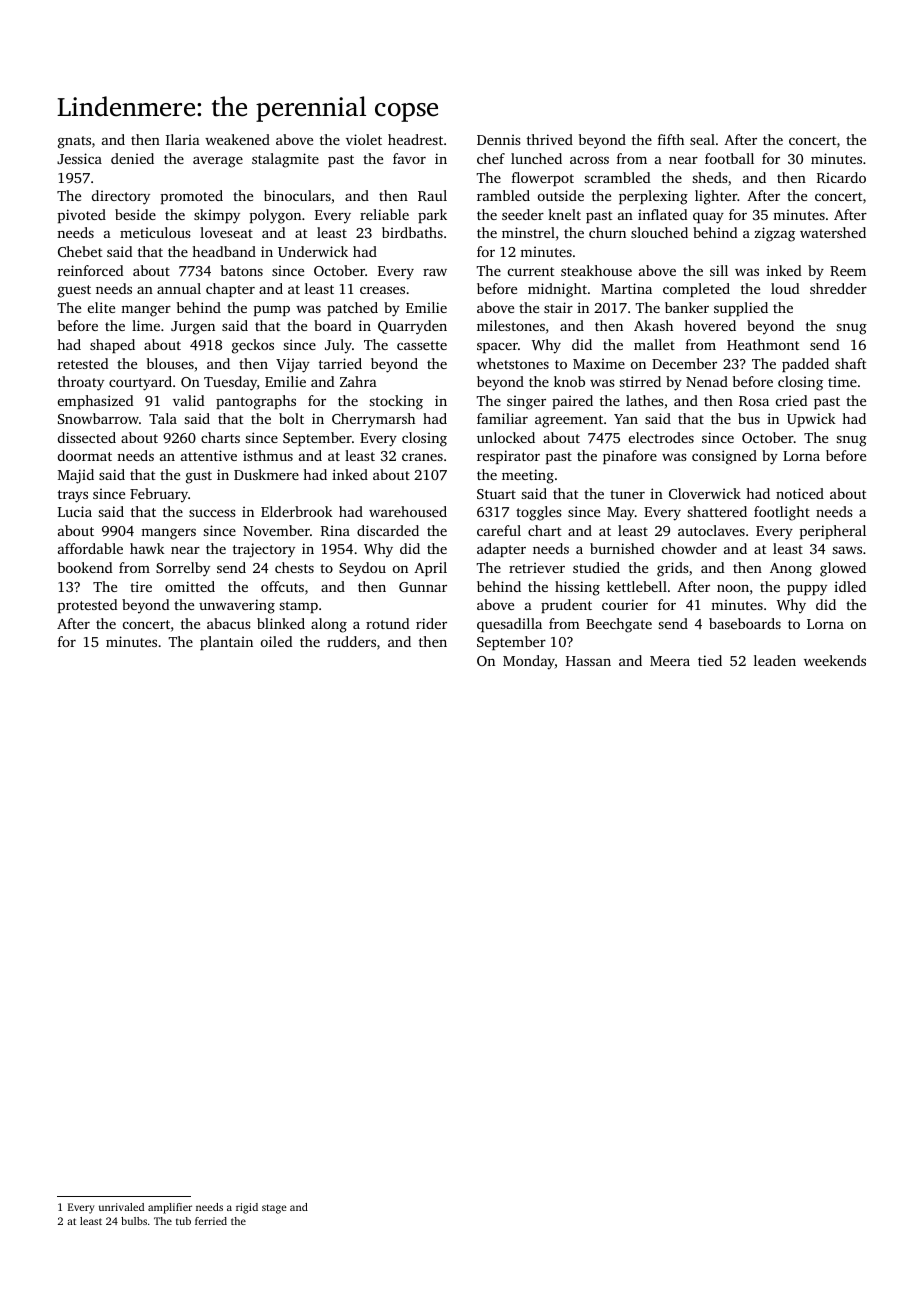 The height and width of the image is (1308, 924). Describe the element at coordinates (247, 1208) in the image. I see `rigid` at that location.
